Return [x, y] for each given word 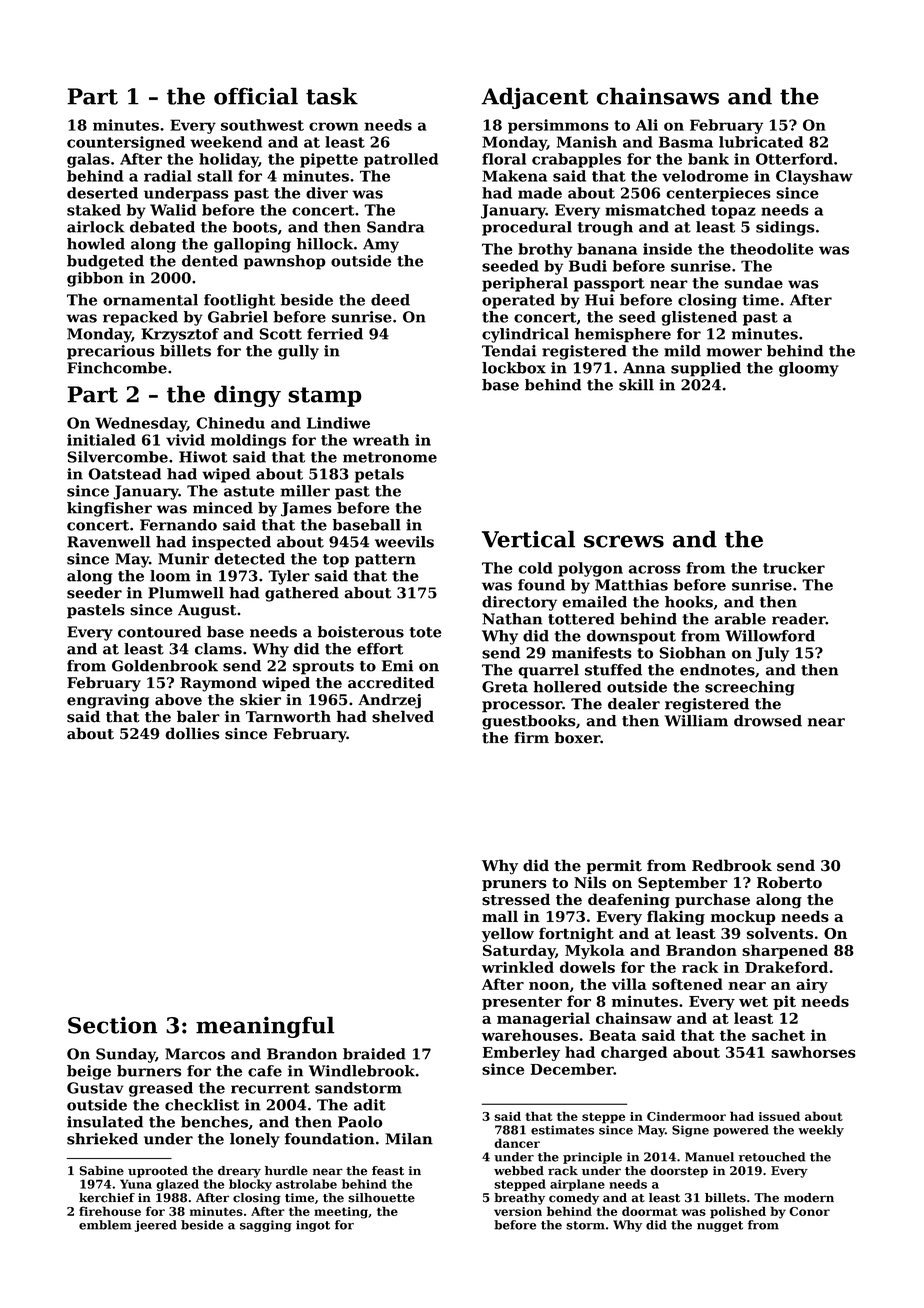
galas [88, 160]
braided [374, 1054]
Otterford [794, 159]
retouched [772, 1157]
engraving [108, 701]
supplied [706, 369]
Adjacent [534, 98]
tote [425, 632]
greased [161, 1089]
